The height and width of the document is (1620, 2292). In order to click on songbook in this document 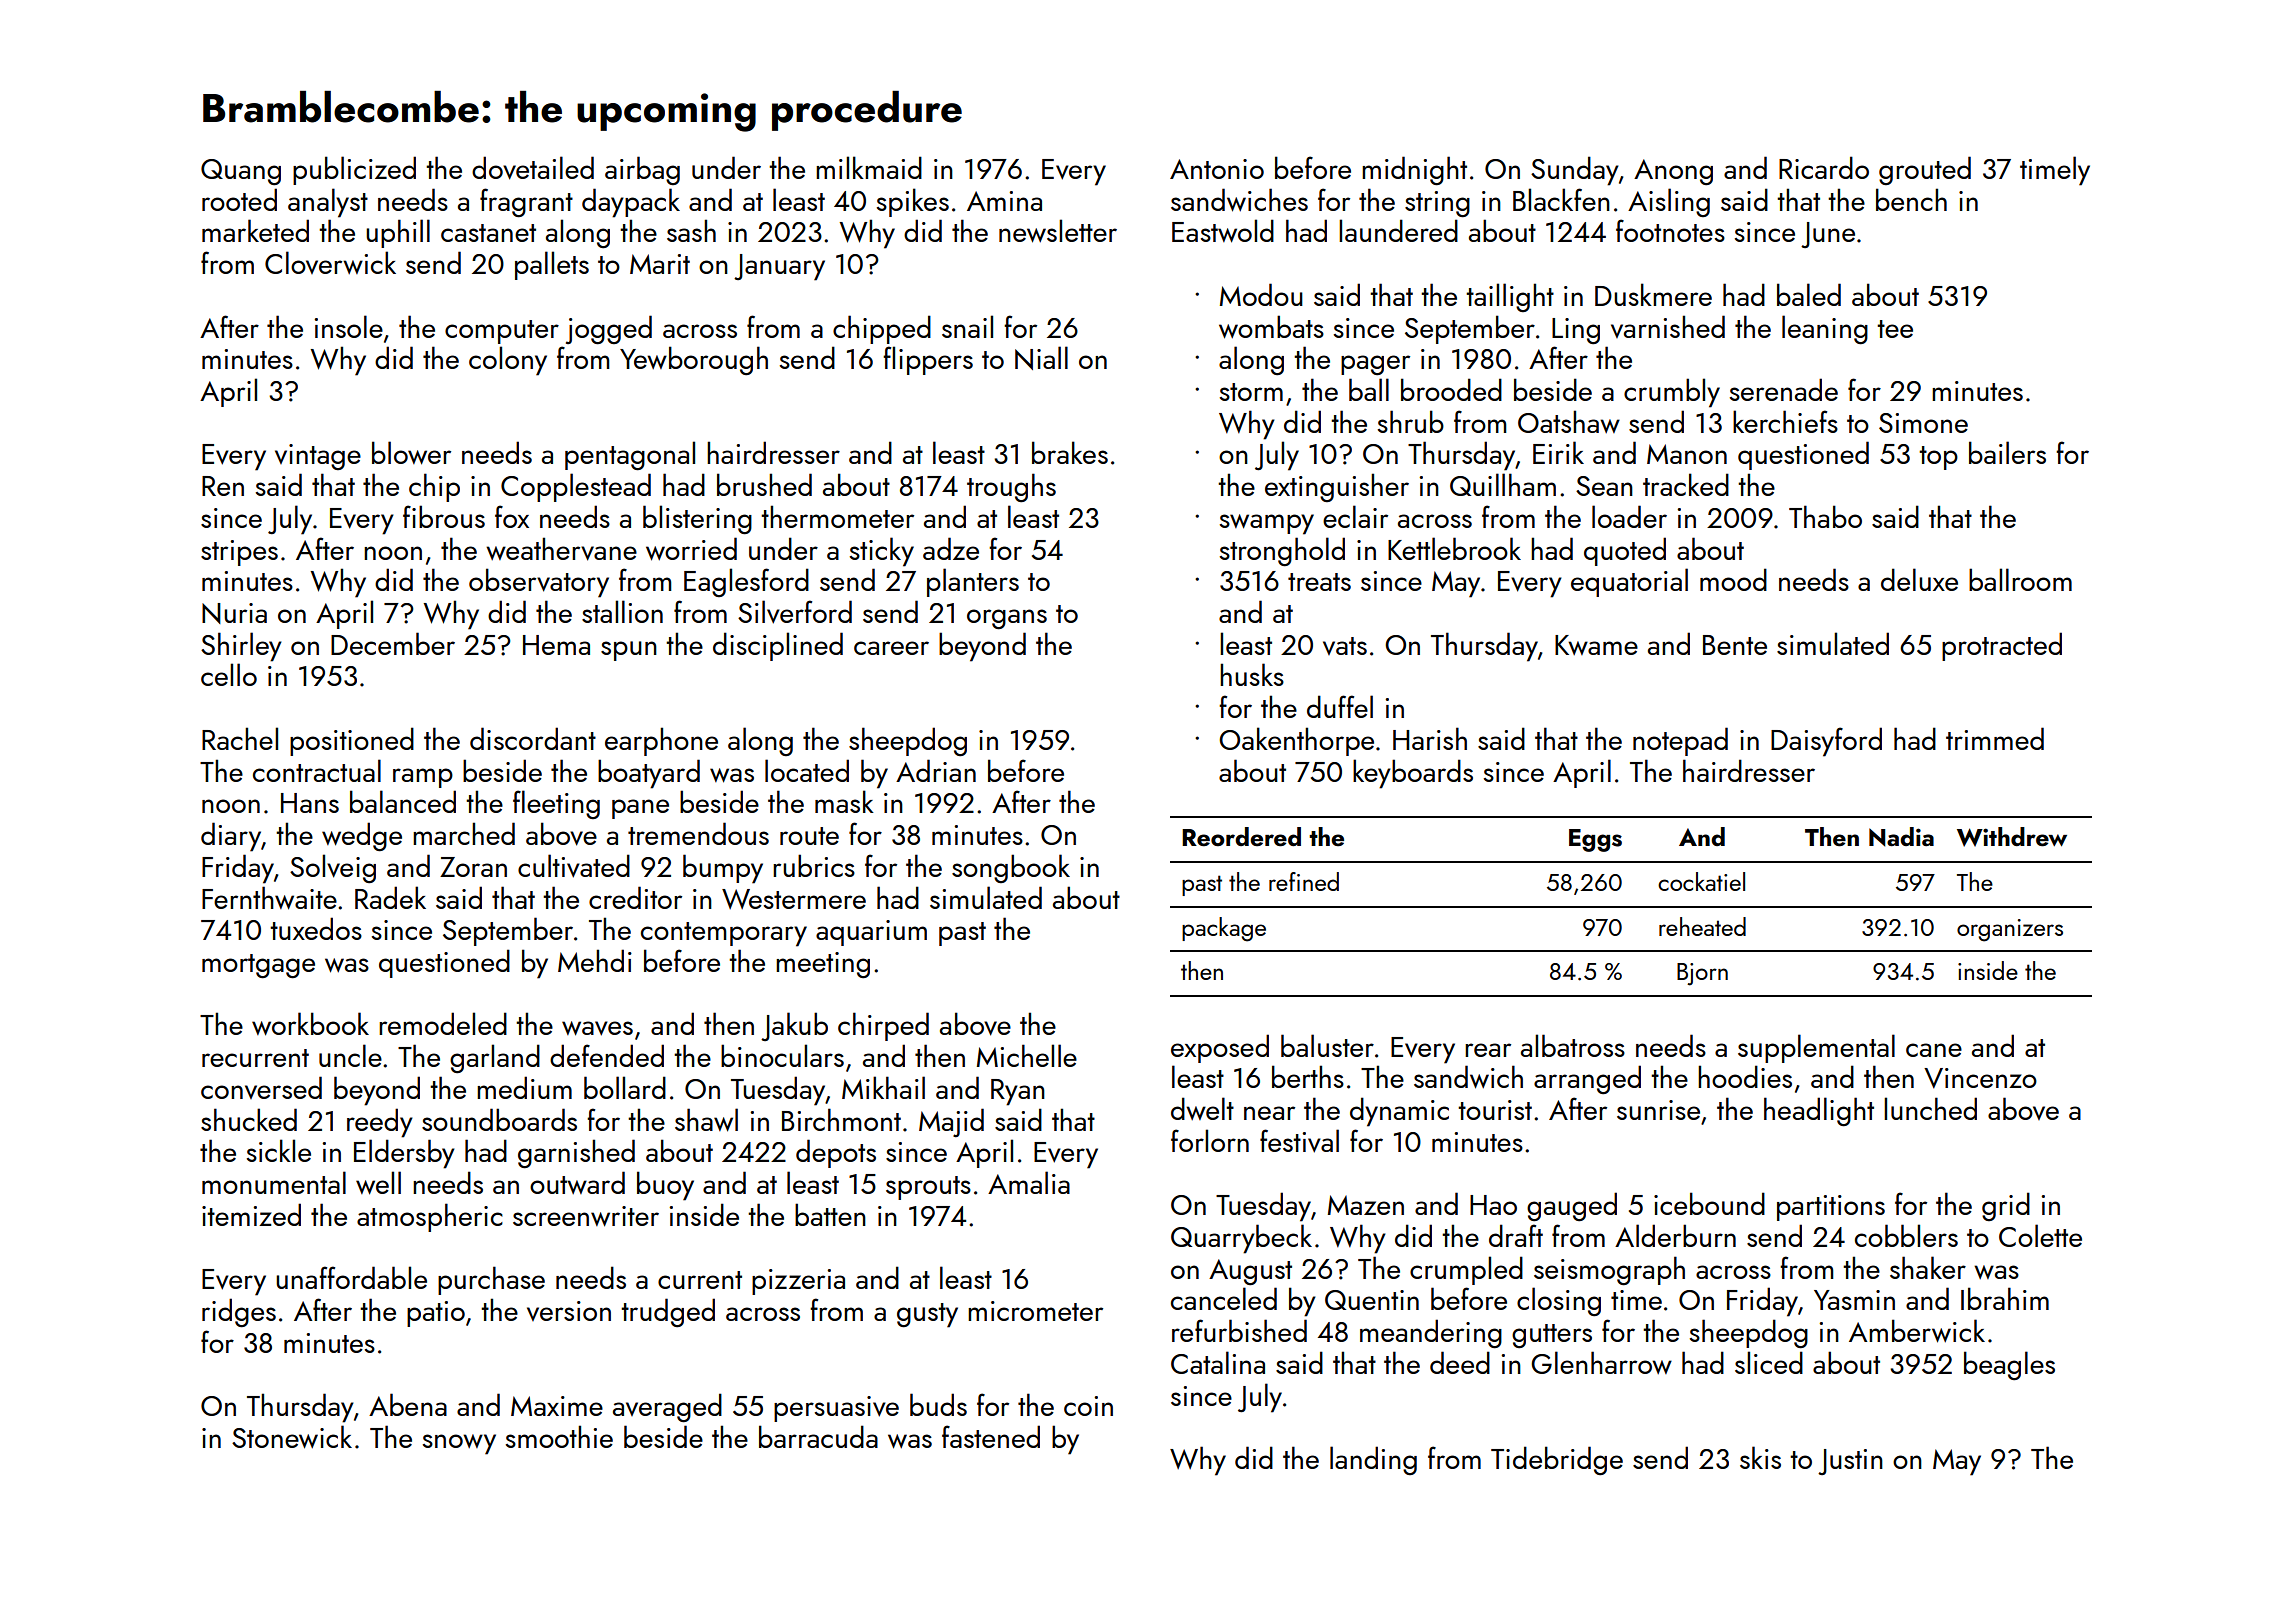, I will do `click(1011, 868)`.
